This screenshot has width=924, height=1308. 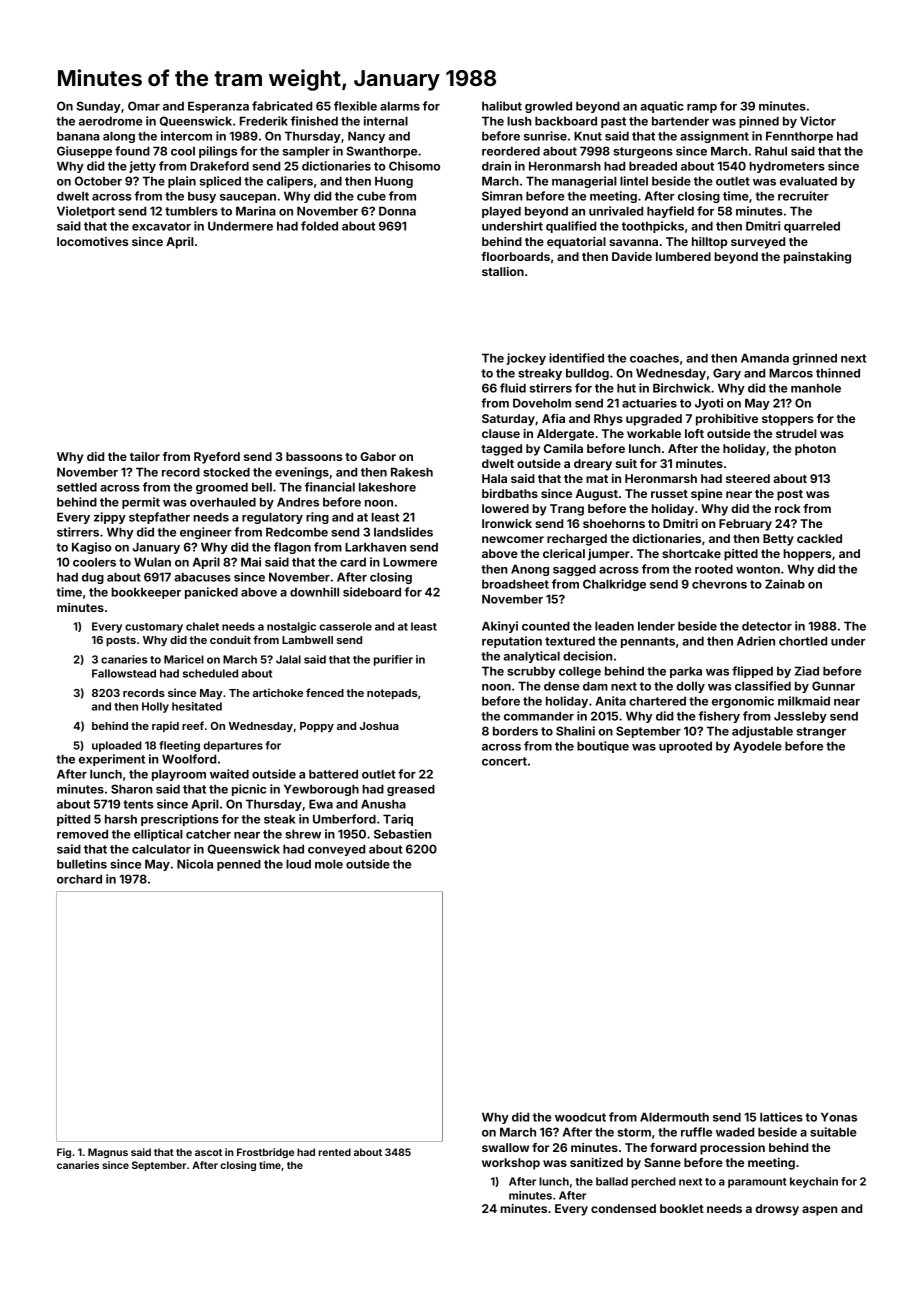 What do you see at coordinates (815, 450) in the screenshot?
I see `photon` at bounding box center [815, 450].
